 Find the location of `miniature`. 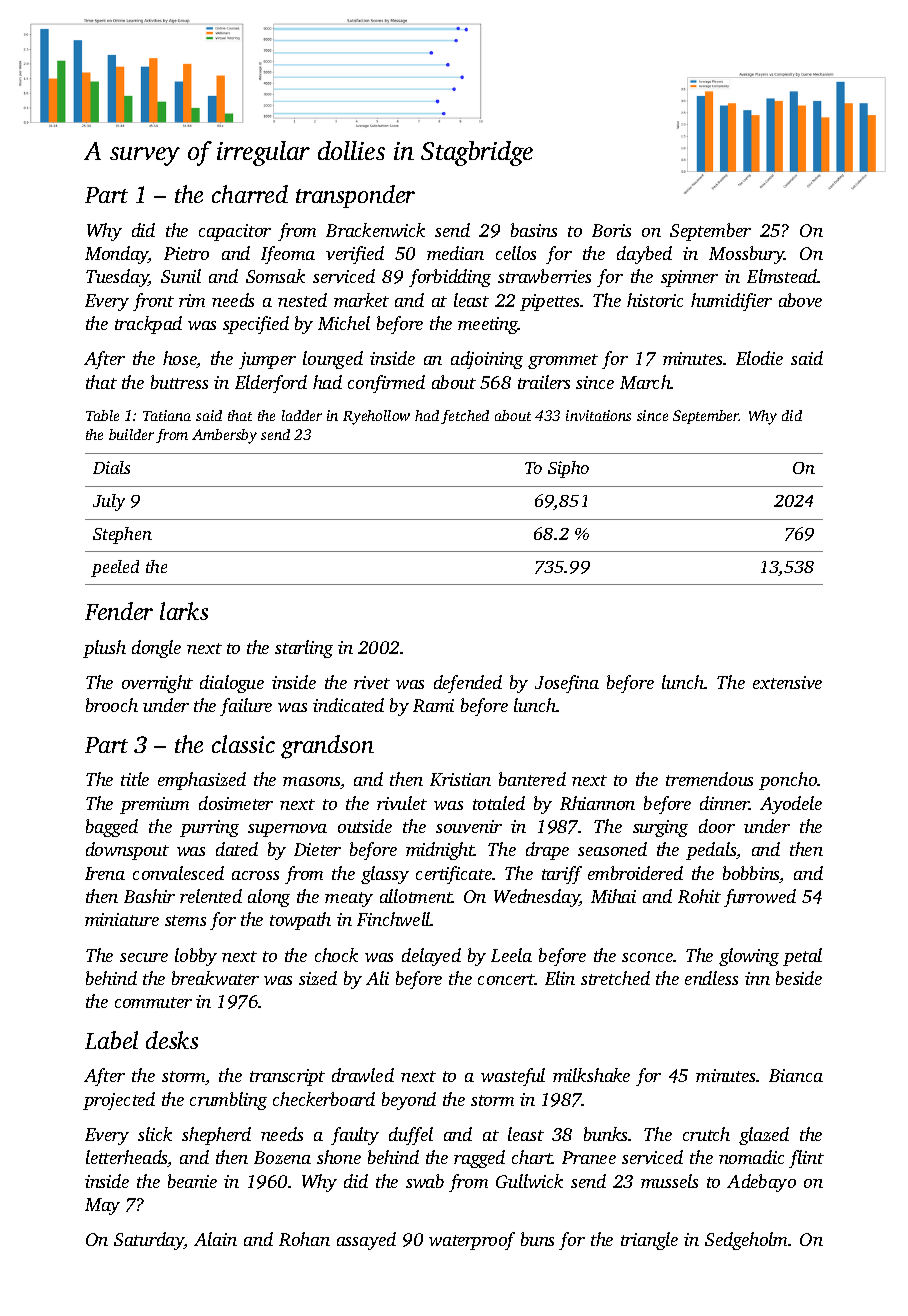

miniature is located at coordinates (122, 919).
